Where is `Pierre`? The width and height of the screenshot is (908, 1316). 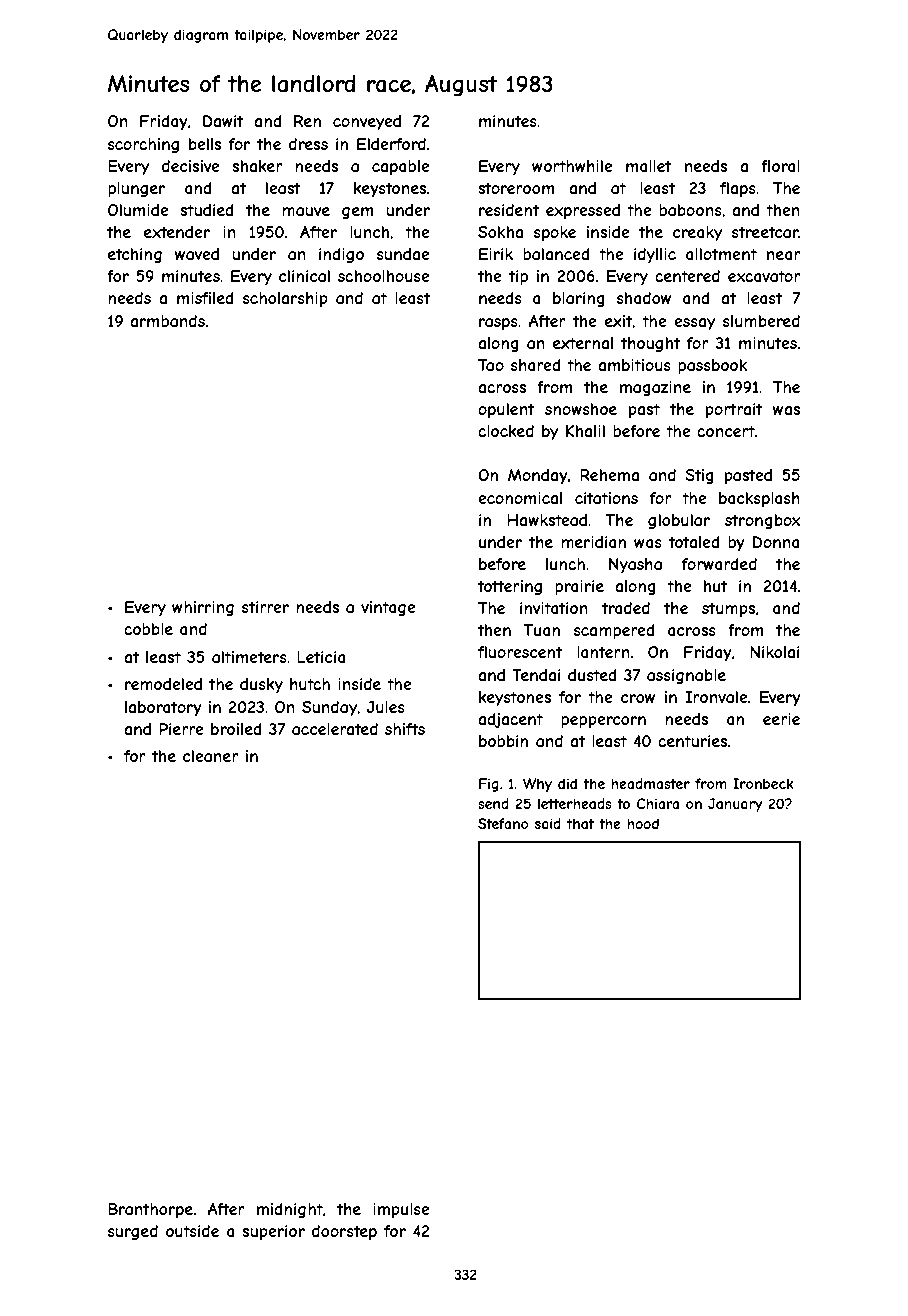 Pierre is located at coordinates (181, 729).
